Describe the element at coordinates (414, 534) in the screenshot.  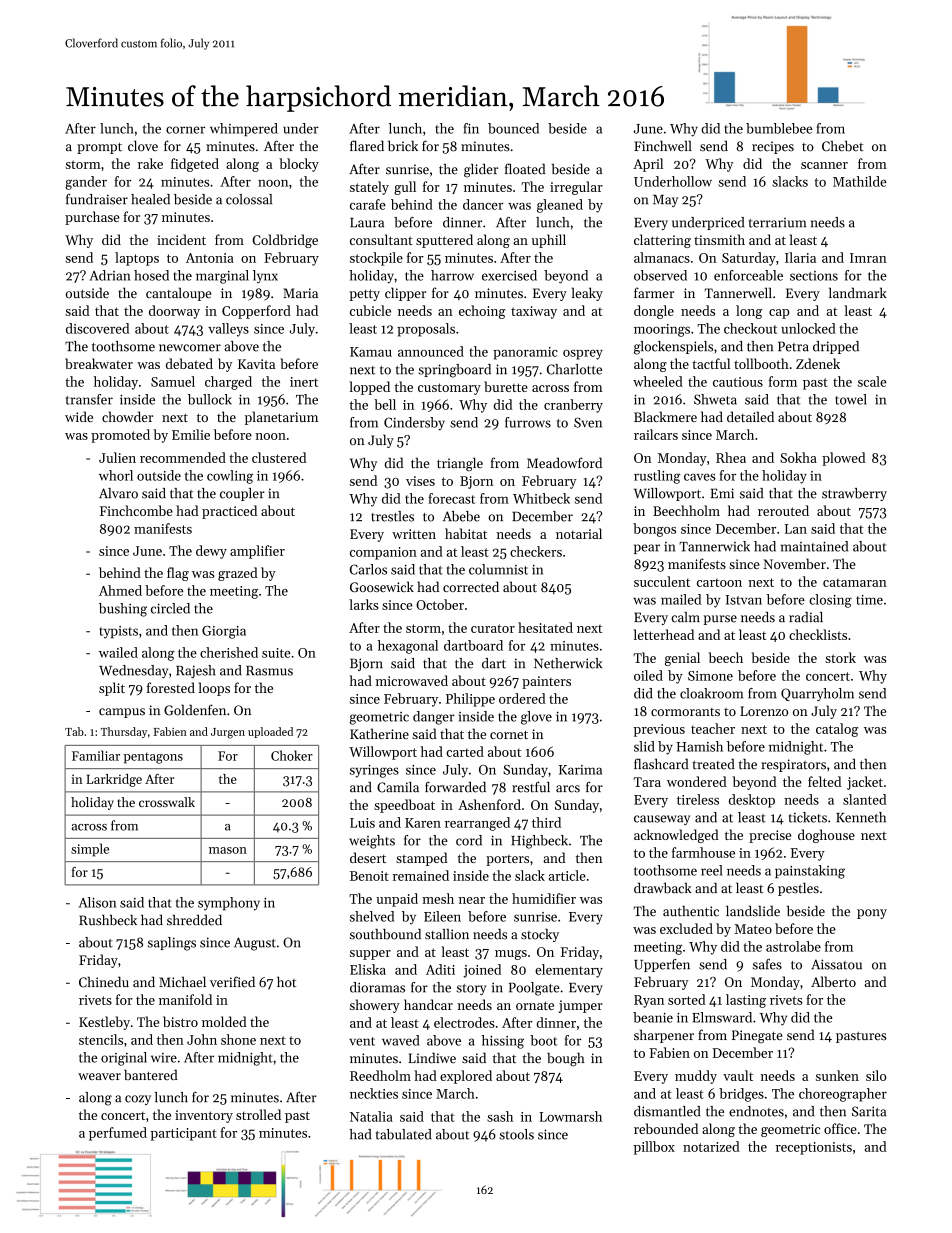
I see `written` at that location.
